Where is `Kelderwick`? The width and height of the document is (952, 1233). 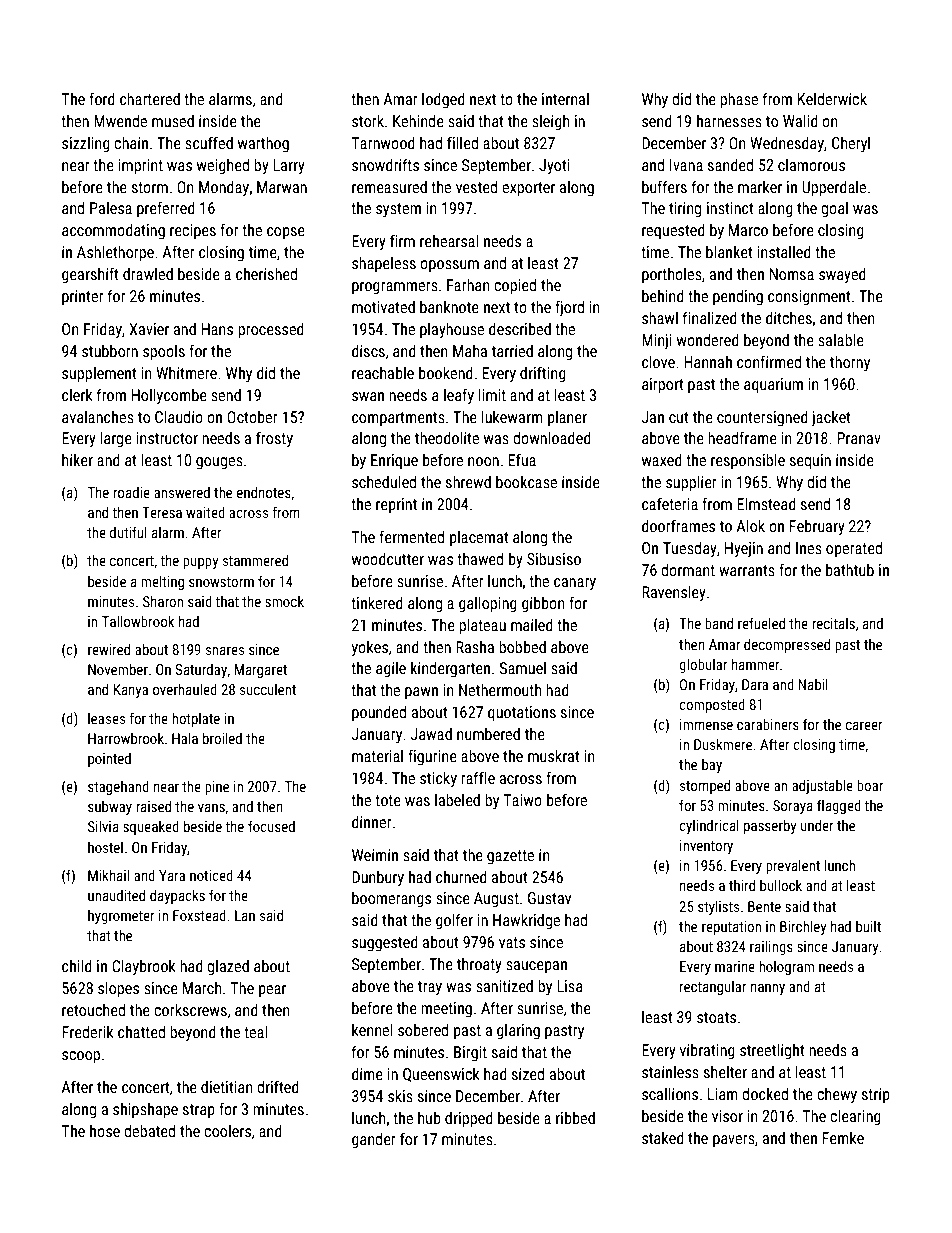
Kelderwick is located at coordinates (832, 98).
